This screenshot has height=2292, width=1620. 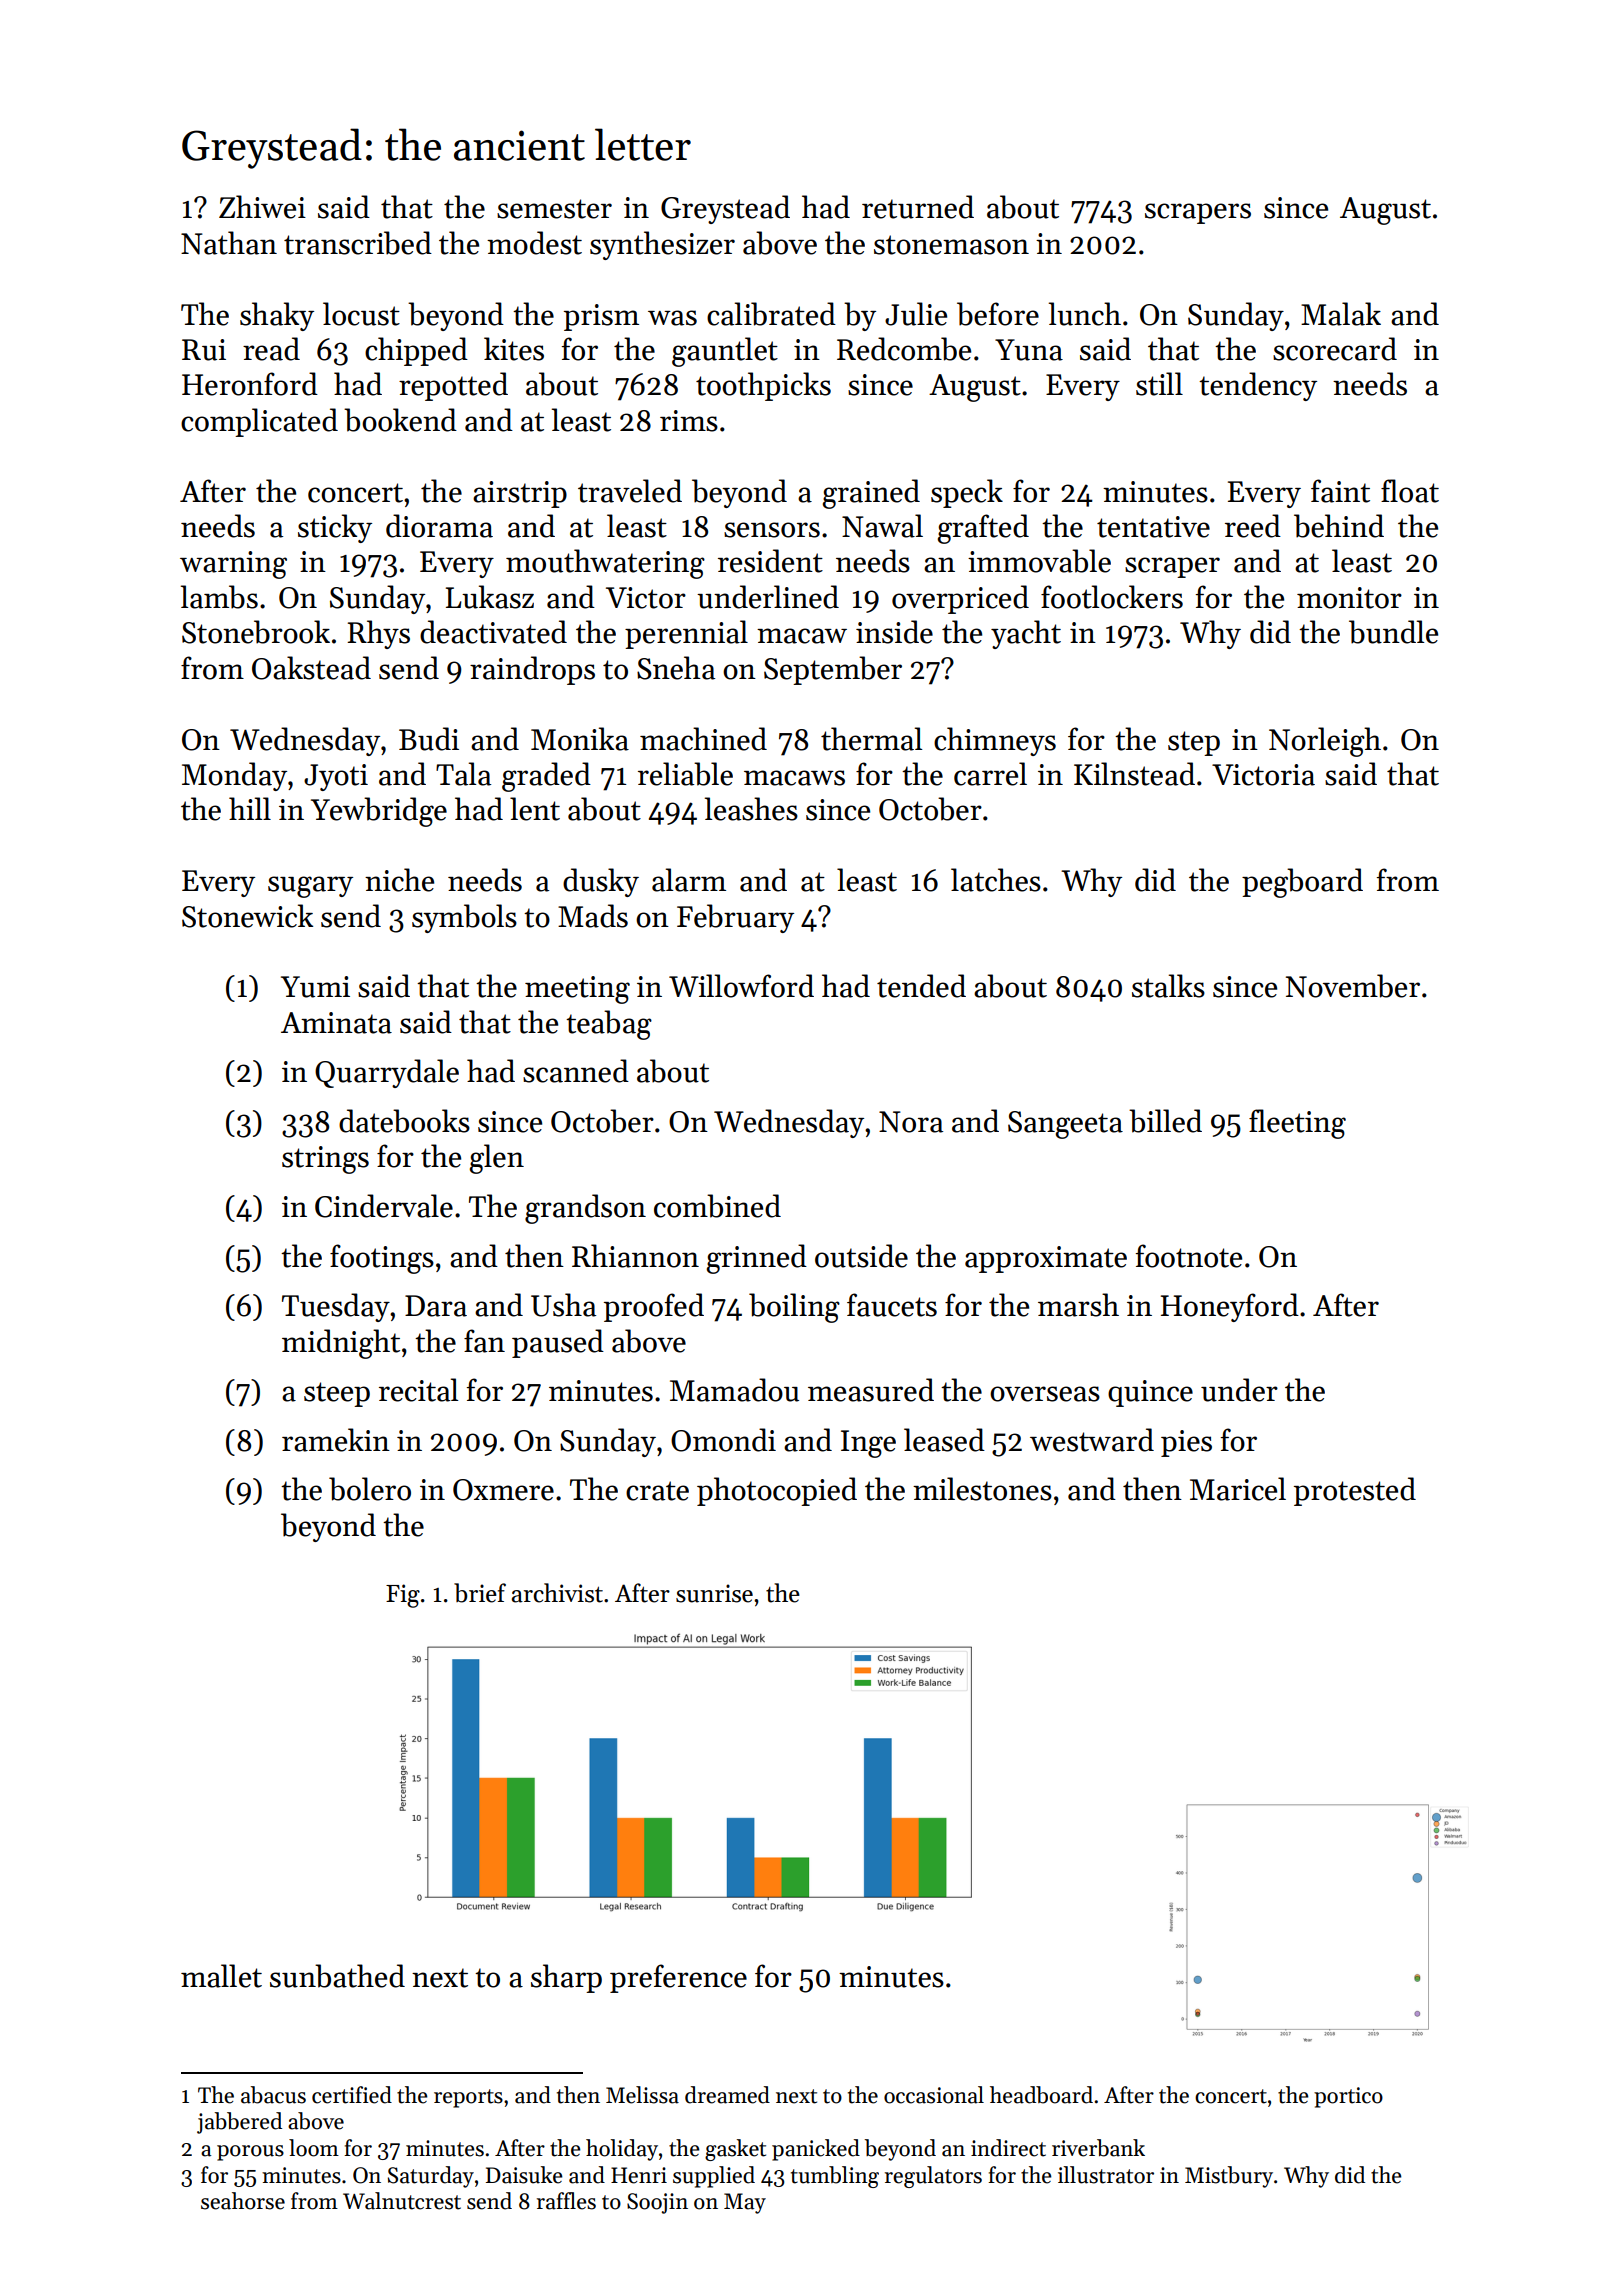 What do you see at coordinates (259, 422) in the screenshot?
I see `complicated` at bounding box center [259, 422].
